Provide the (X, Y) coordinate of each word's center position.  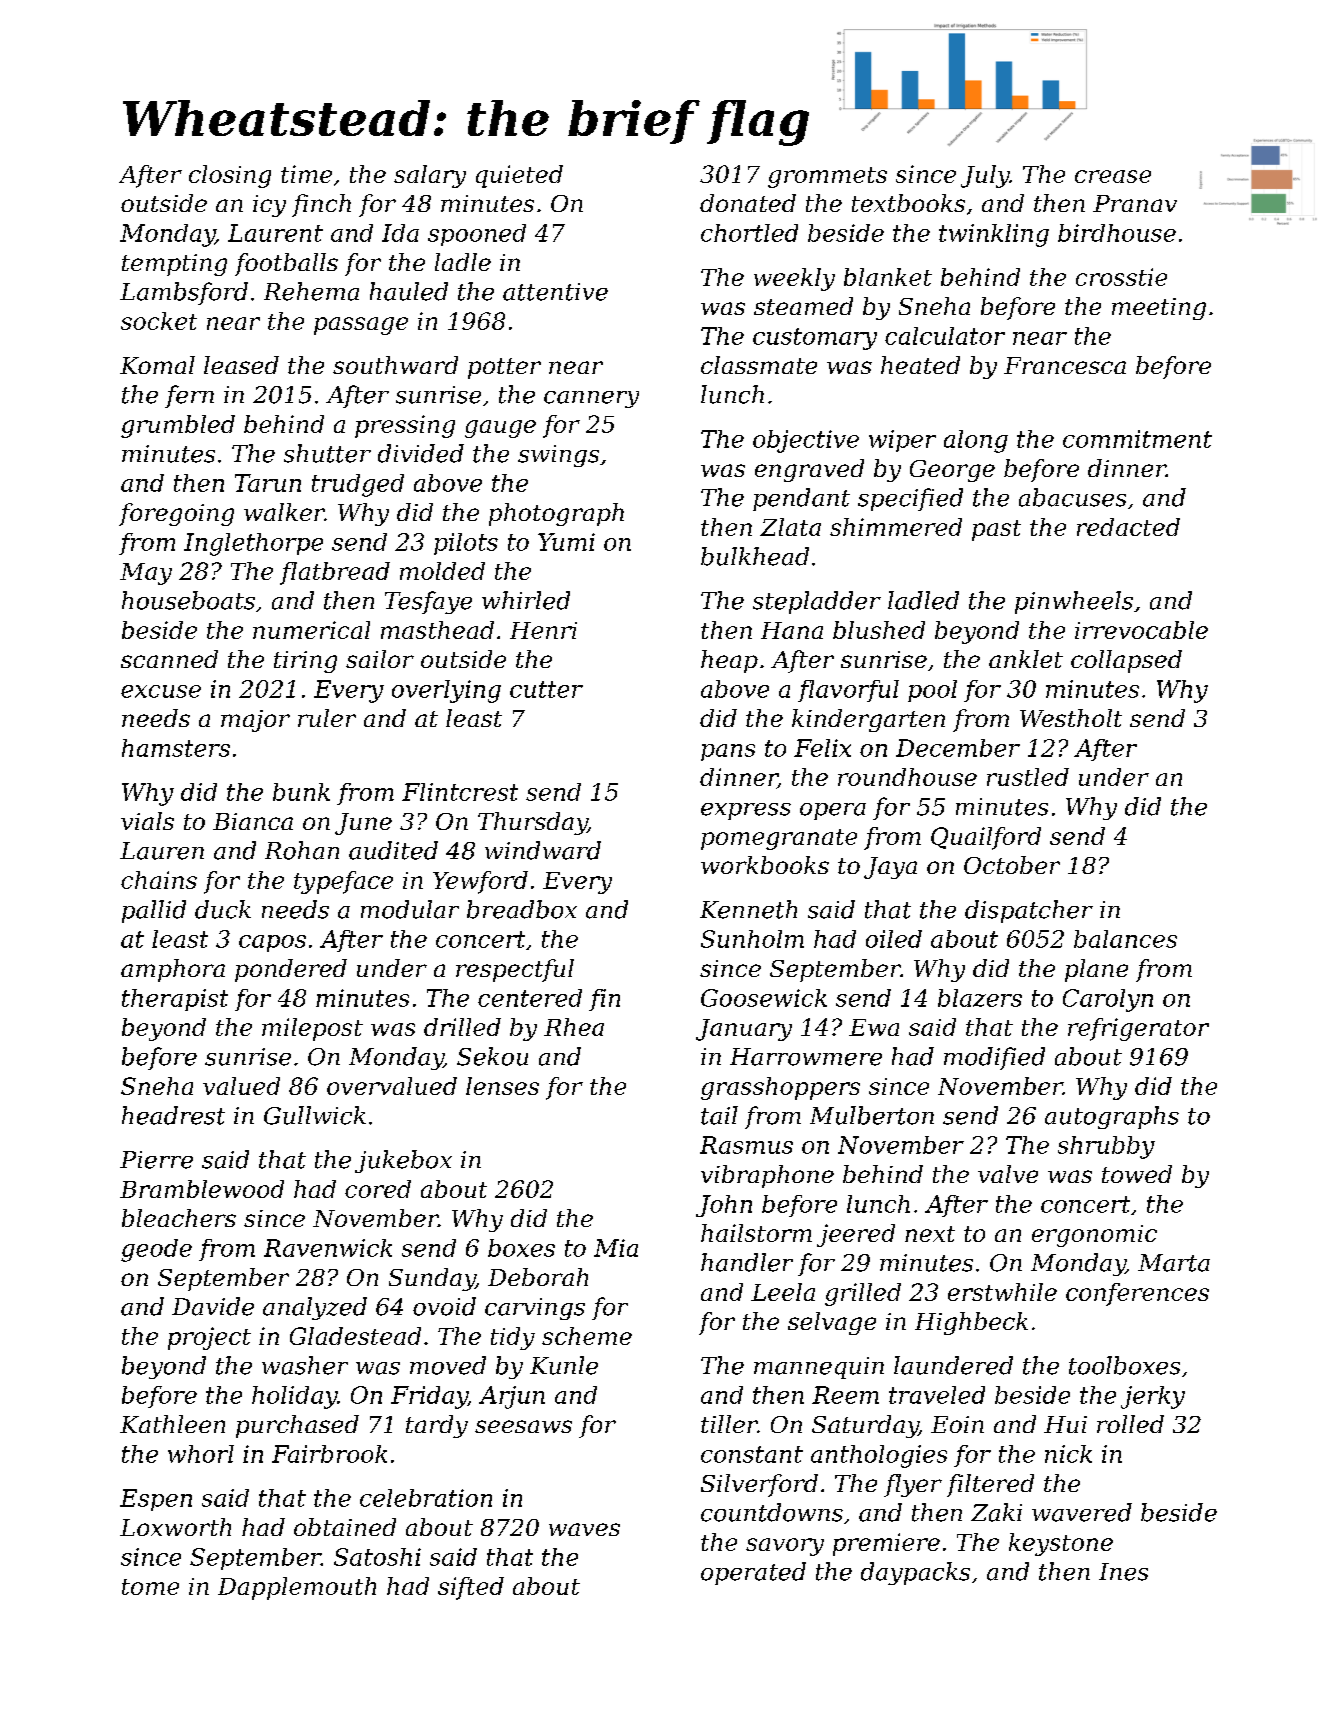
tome (150, 1587)
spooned (477, 235)
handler (747, 1262)
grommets (827, 177)
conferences (1137, 1294)
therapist (175, 1000)
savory (785, 1547)
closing (230, 176)
